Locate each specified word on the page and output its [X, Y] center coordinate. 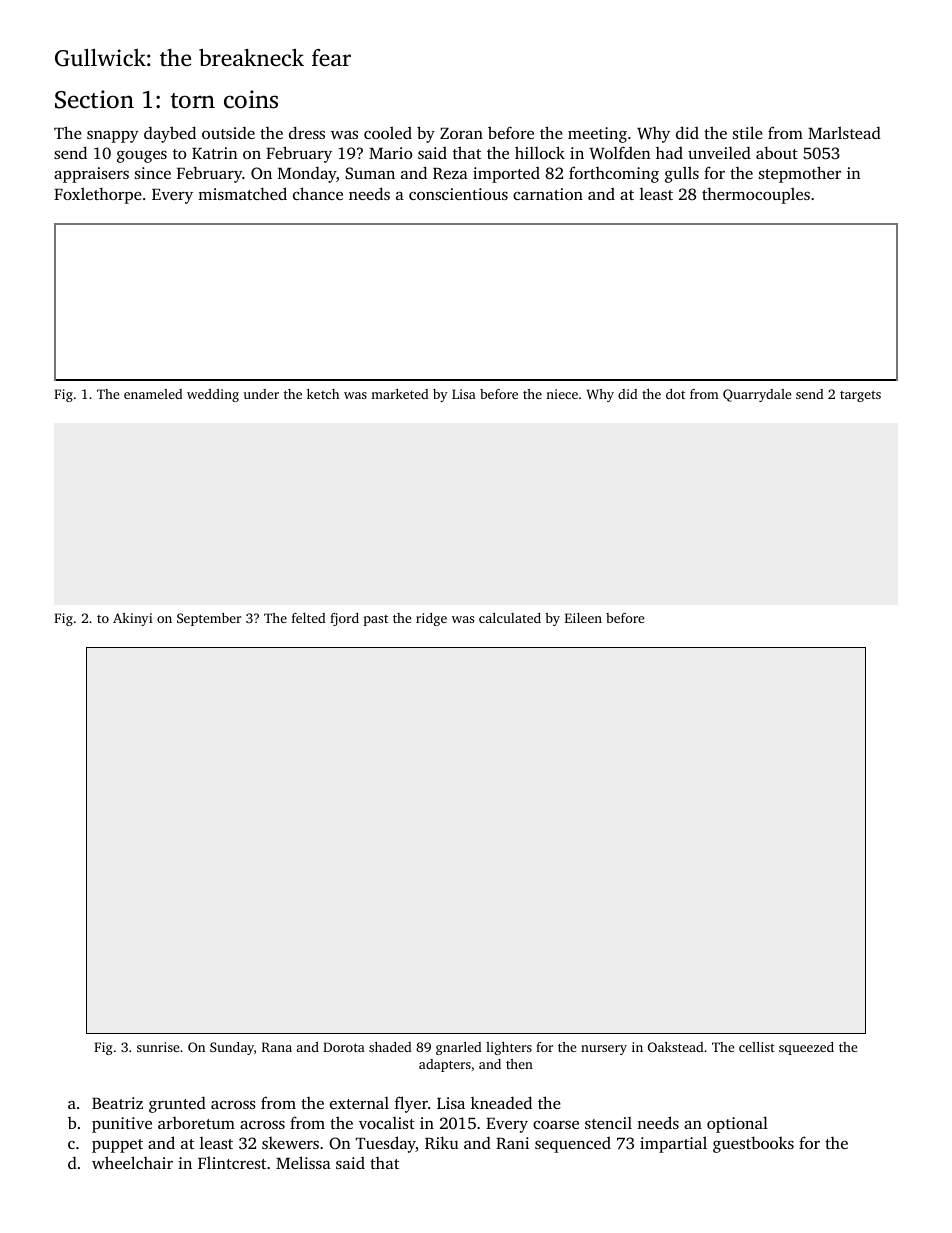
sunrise [158, 1047]
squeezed [806, 1048]
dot [675, 394]
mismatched [242, 193]
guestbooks [753, 1144]
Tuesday [386, 1144]
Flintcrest [232, 1162]
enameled [153, 394]
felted [309, 618]
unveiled [719, 152]
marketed [400, 394]
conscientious [458, 194]
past [376, 620]
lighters [509, 1048]
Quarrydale [757, 395]
